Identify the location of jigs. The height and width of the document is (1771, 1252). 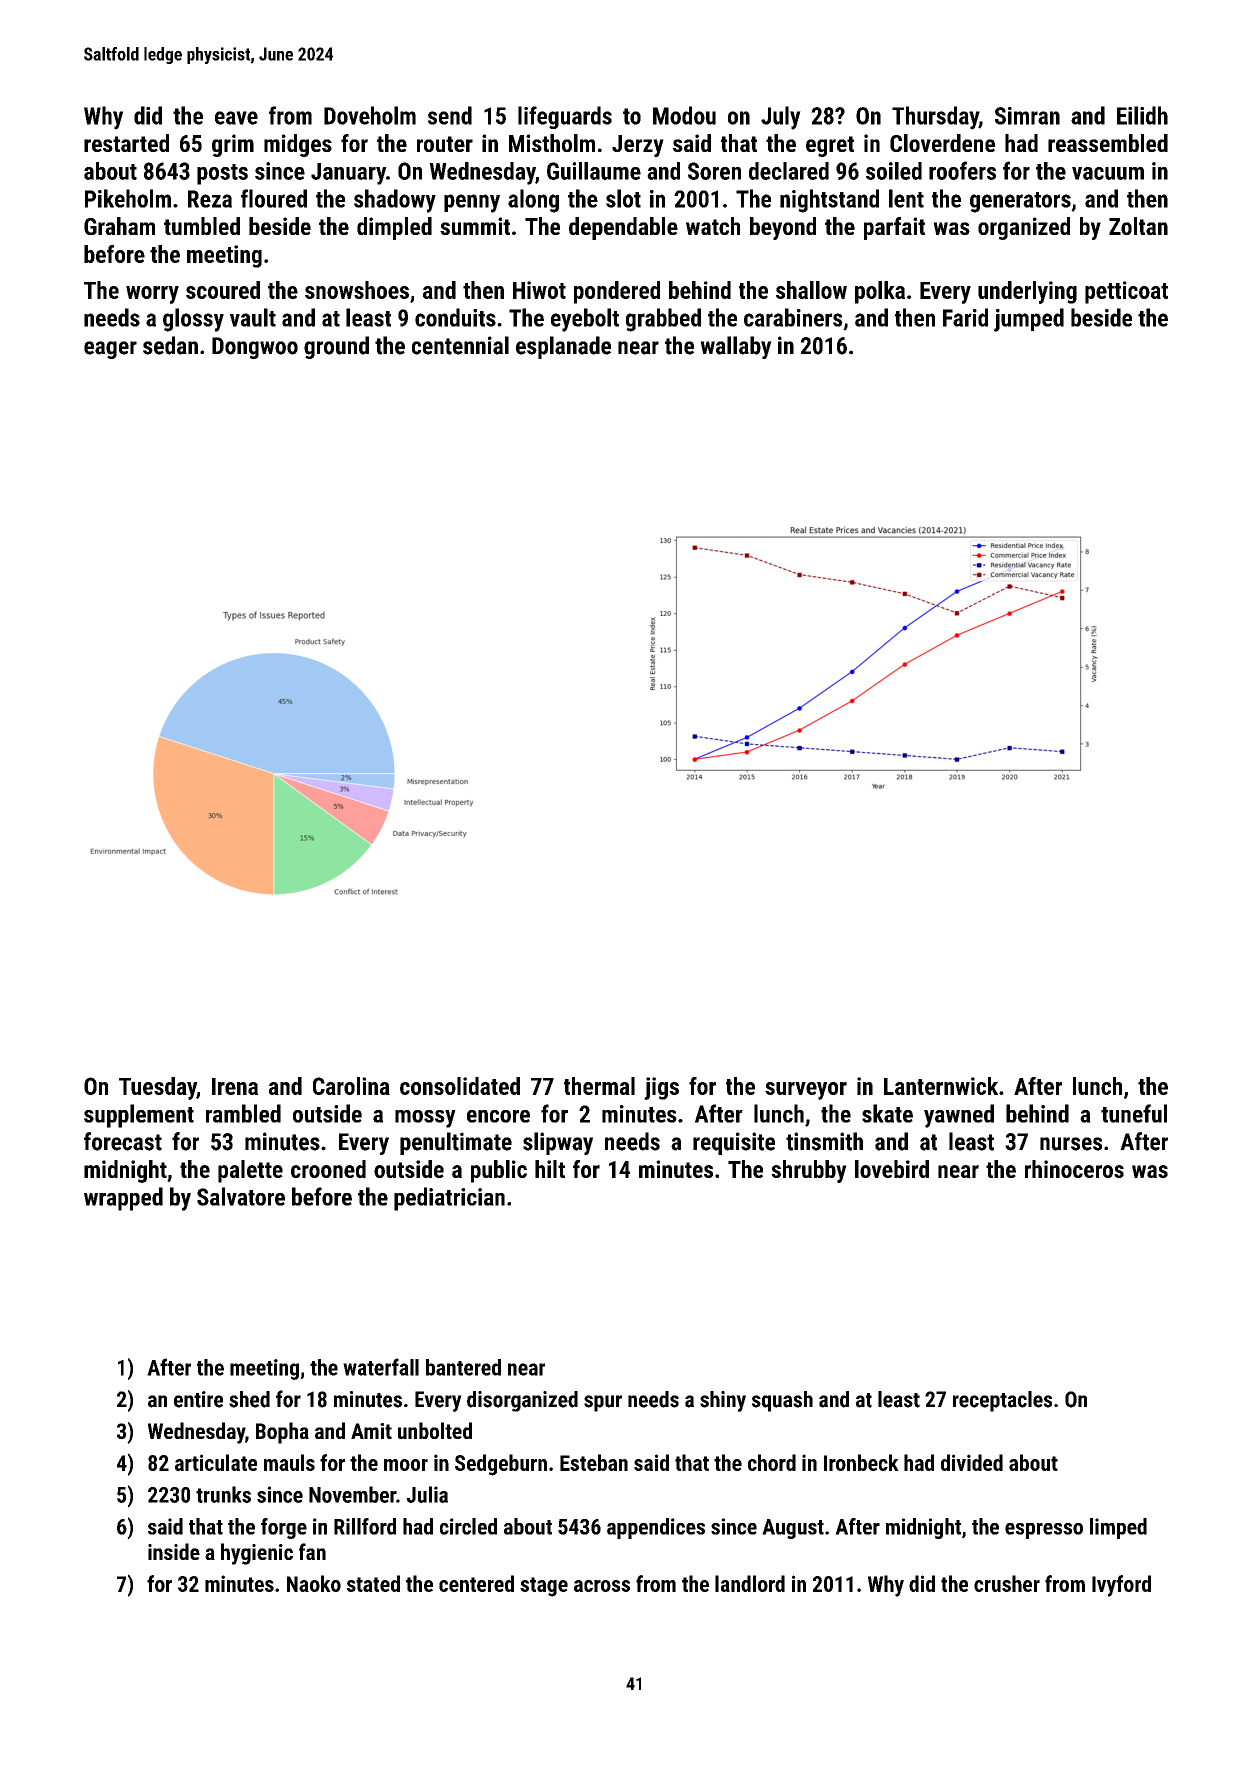
(661, 1088).
